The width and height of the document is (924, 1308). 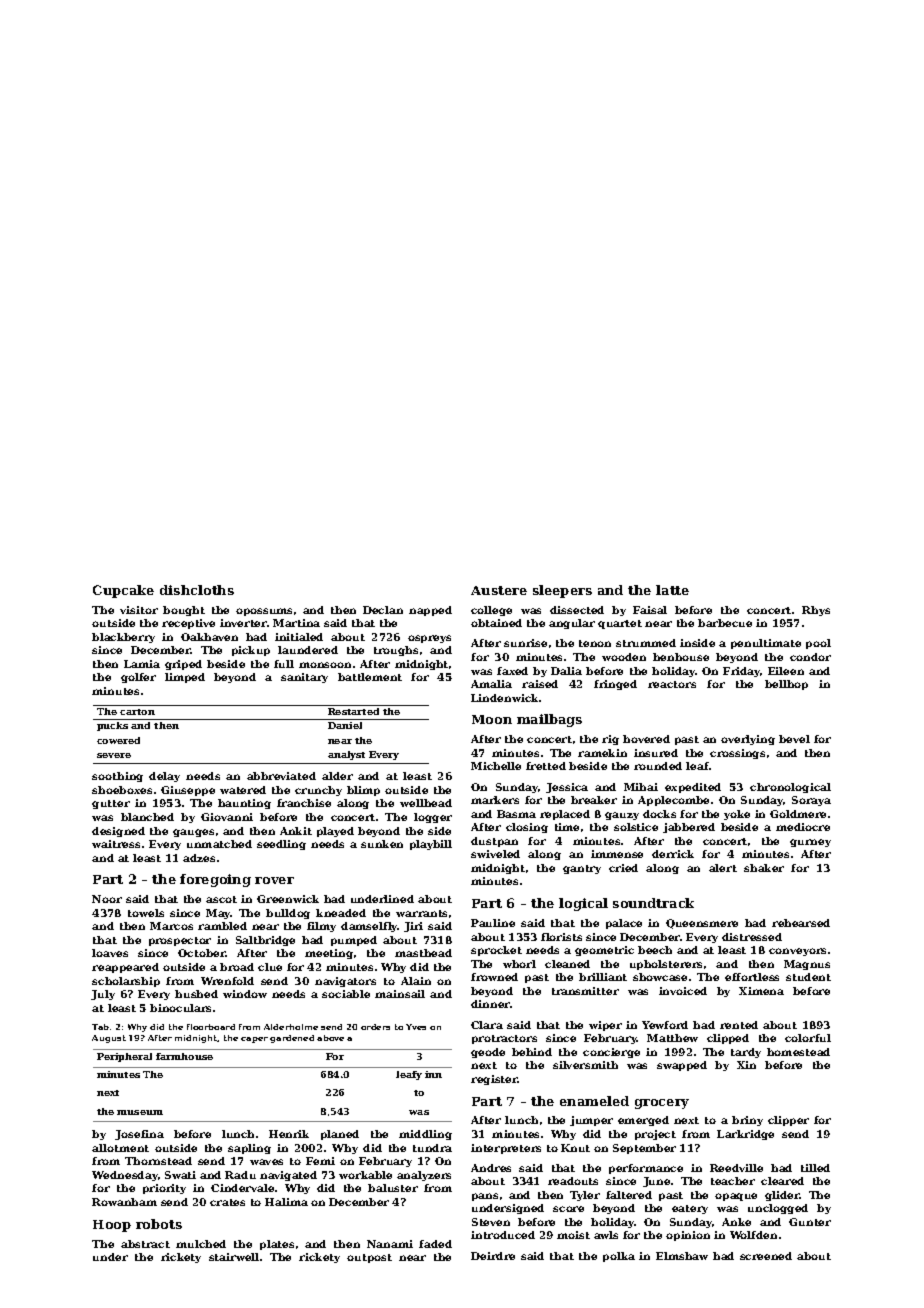 What do you see at coordinates (416, 1027) in the document?
I see `Yves` at bounding box center [416, 1027].
